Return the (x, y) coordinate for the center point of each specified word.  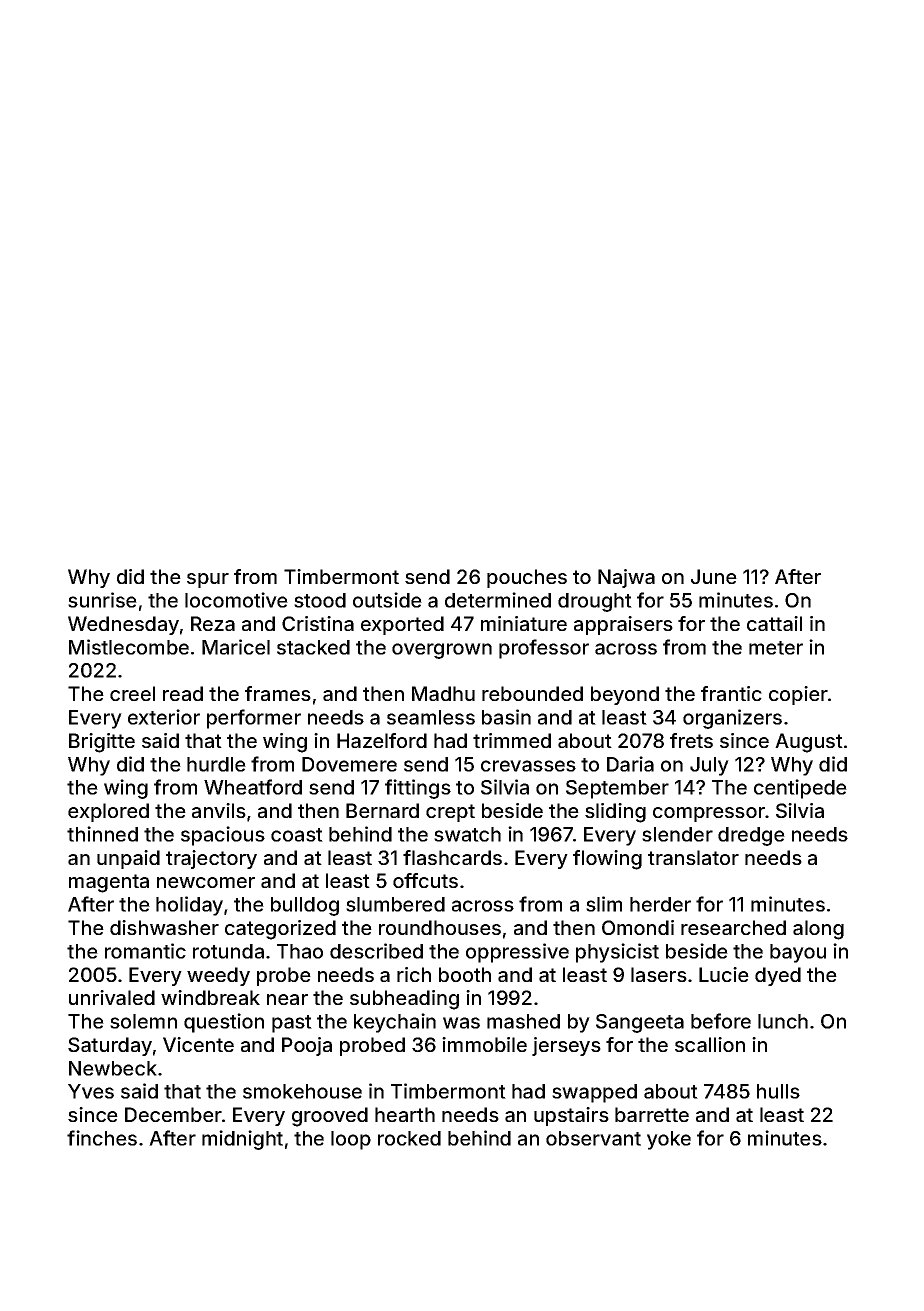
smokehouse (302, 1091)
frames (278, 693)
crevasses (528, 766)
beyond (625, 695)
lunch (783, 1021)
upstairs (571, 1116)
